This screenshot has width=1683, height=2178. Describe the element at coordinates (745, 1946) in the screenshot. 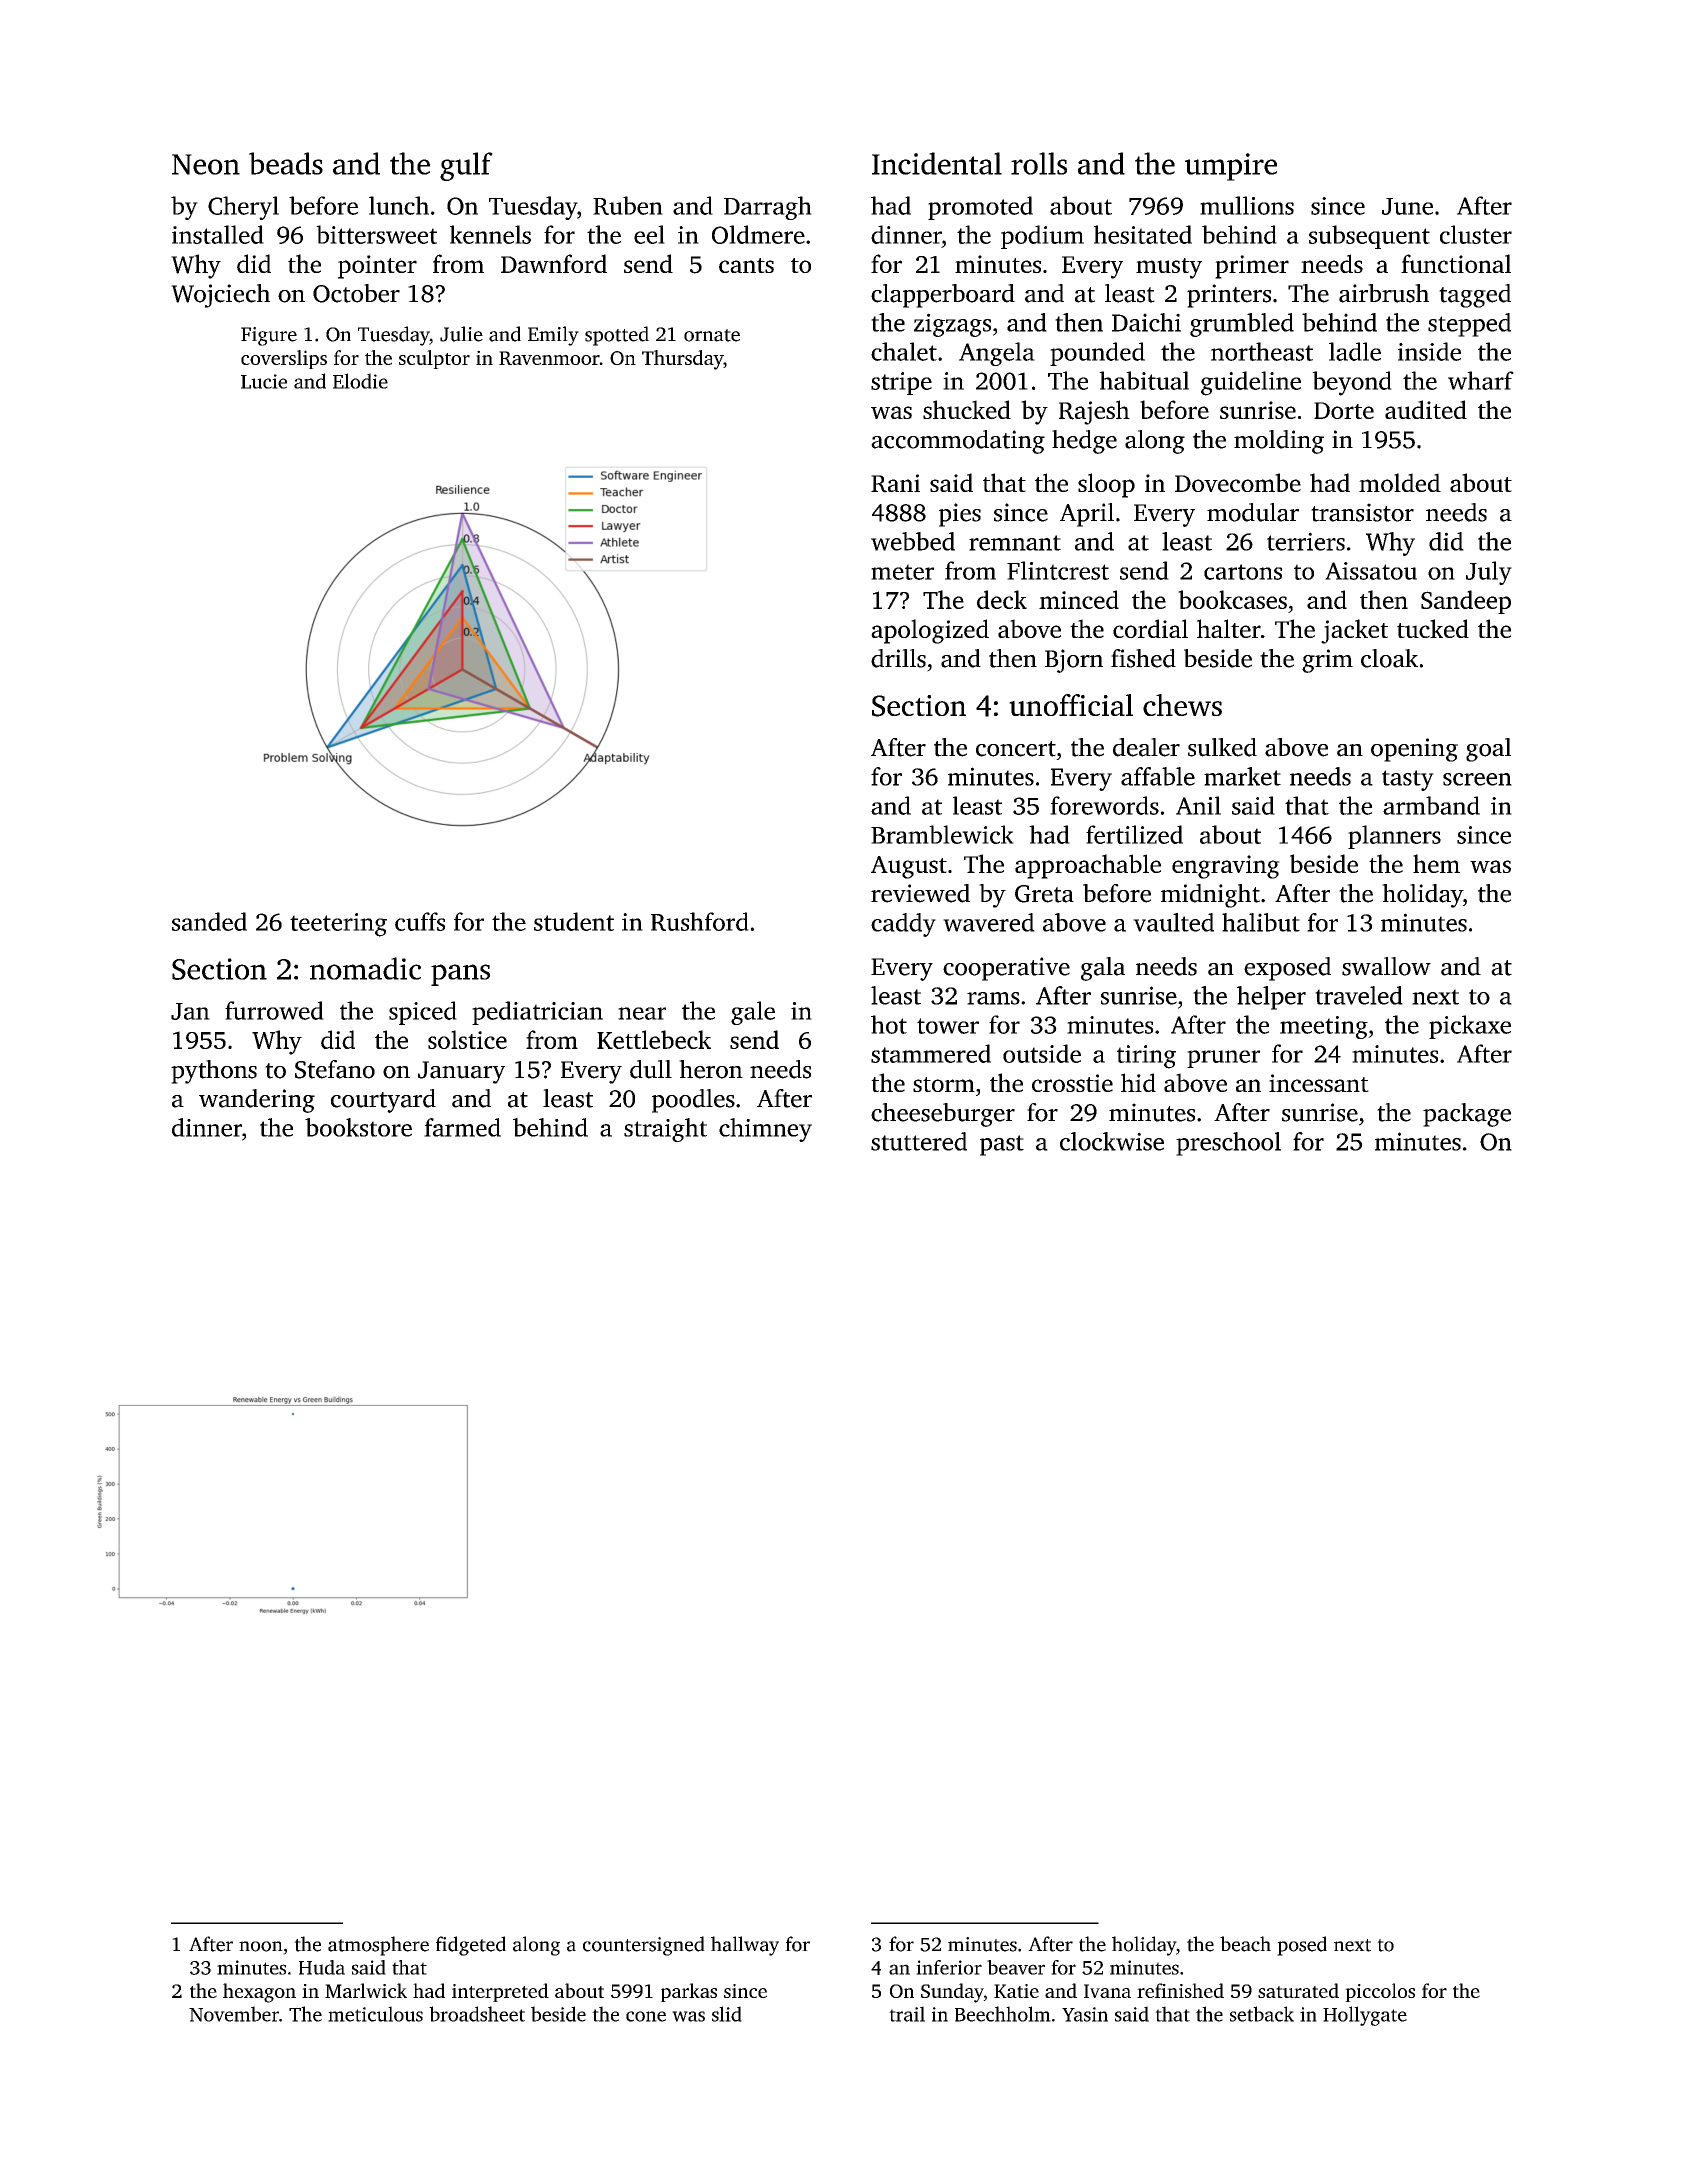

I see `hallway` at that location.
